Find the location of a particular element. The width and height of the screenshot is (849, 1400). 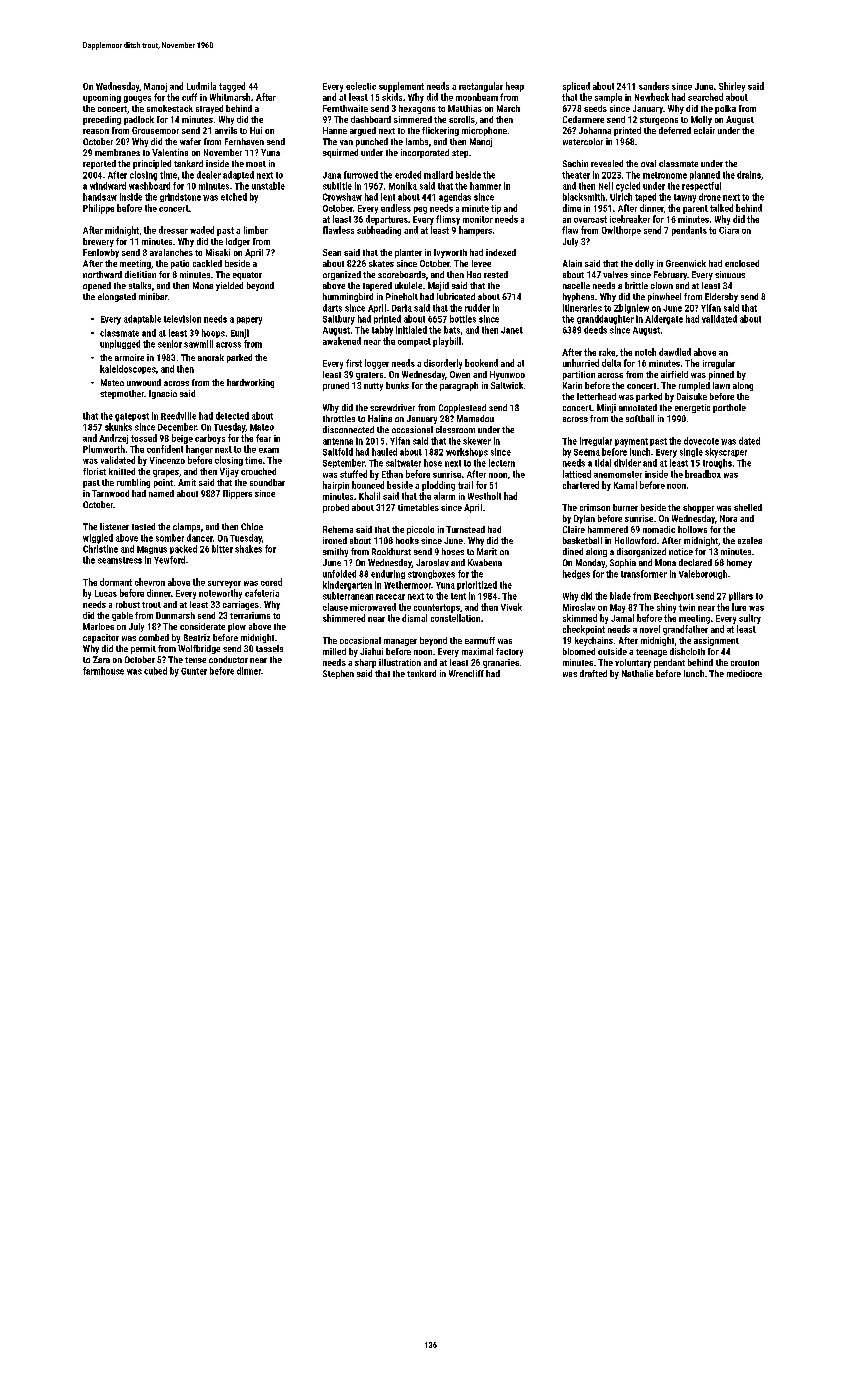

Sean is located at coordinates (332, 252).
